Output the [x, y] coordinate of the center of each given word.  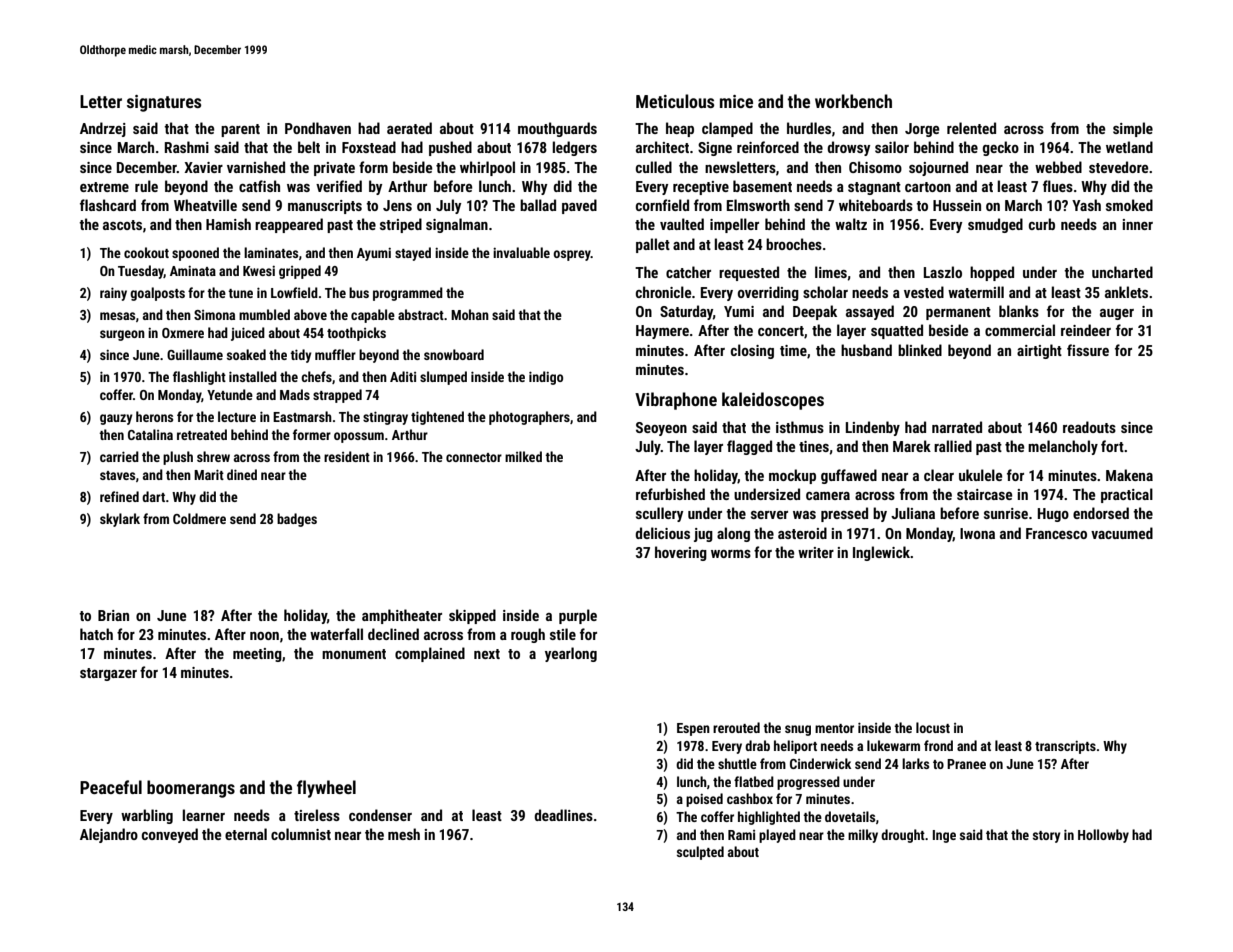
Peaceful [111, 787]
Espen [693, 729]
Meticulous [675, 101]
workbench [853, 101]
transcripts [1065, 747]
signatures [164, 103]
